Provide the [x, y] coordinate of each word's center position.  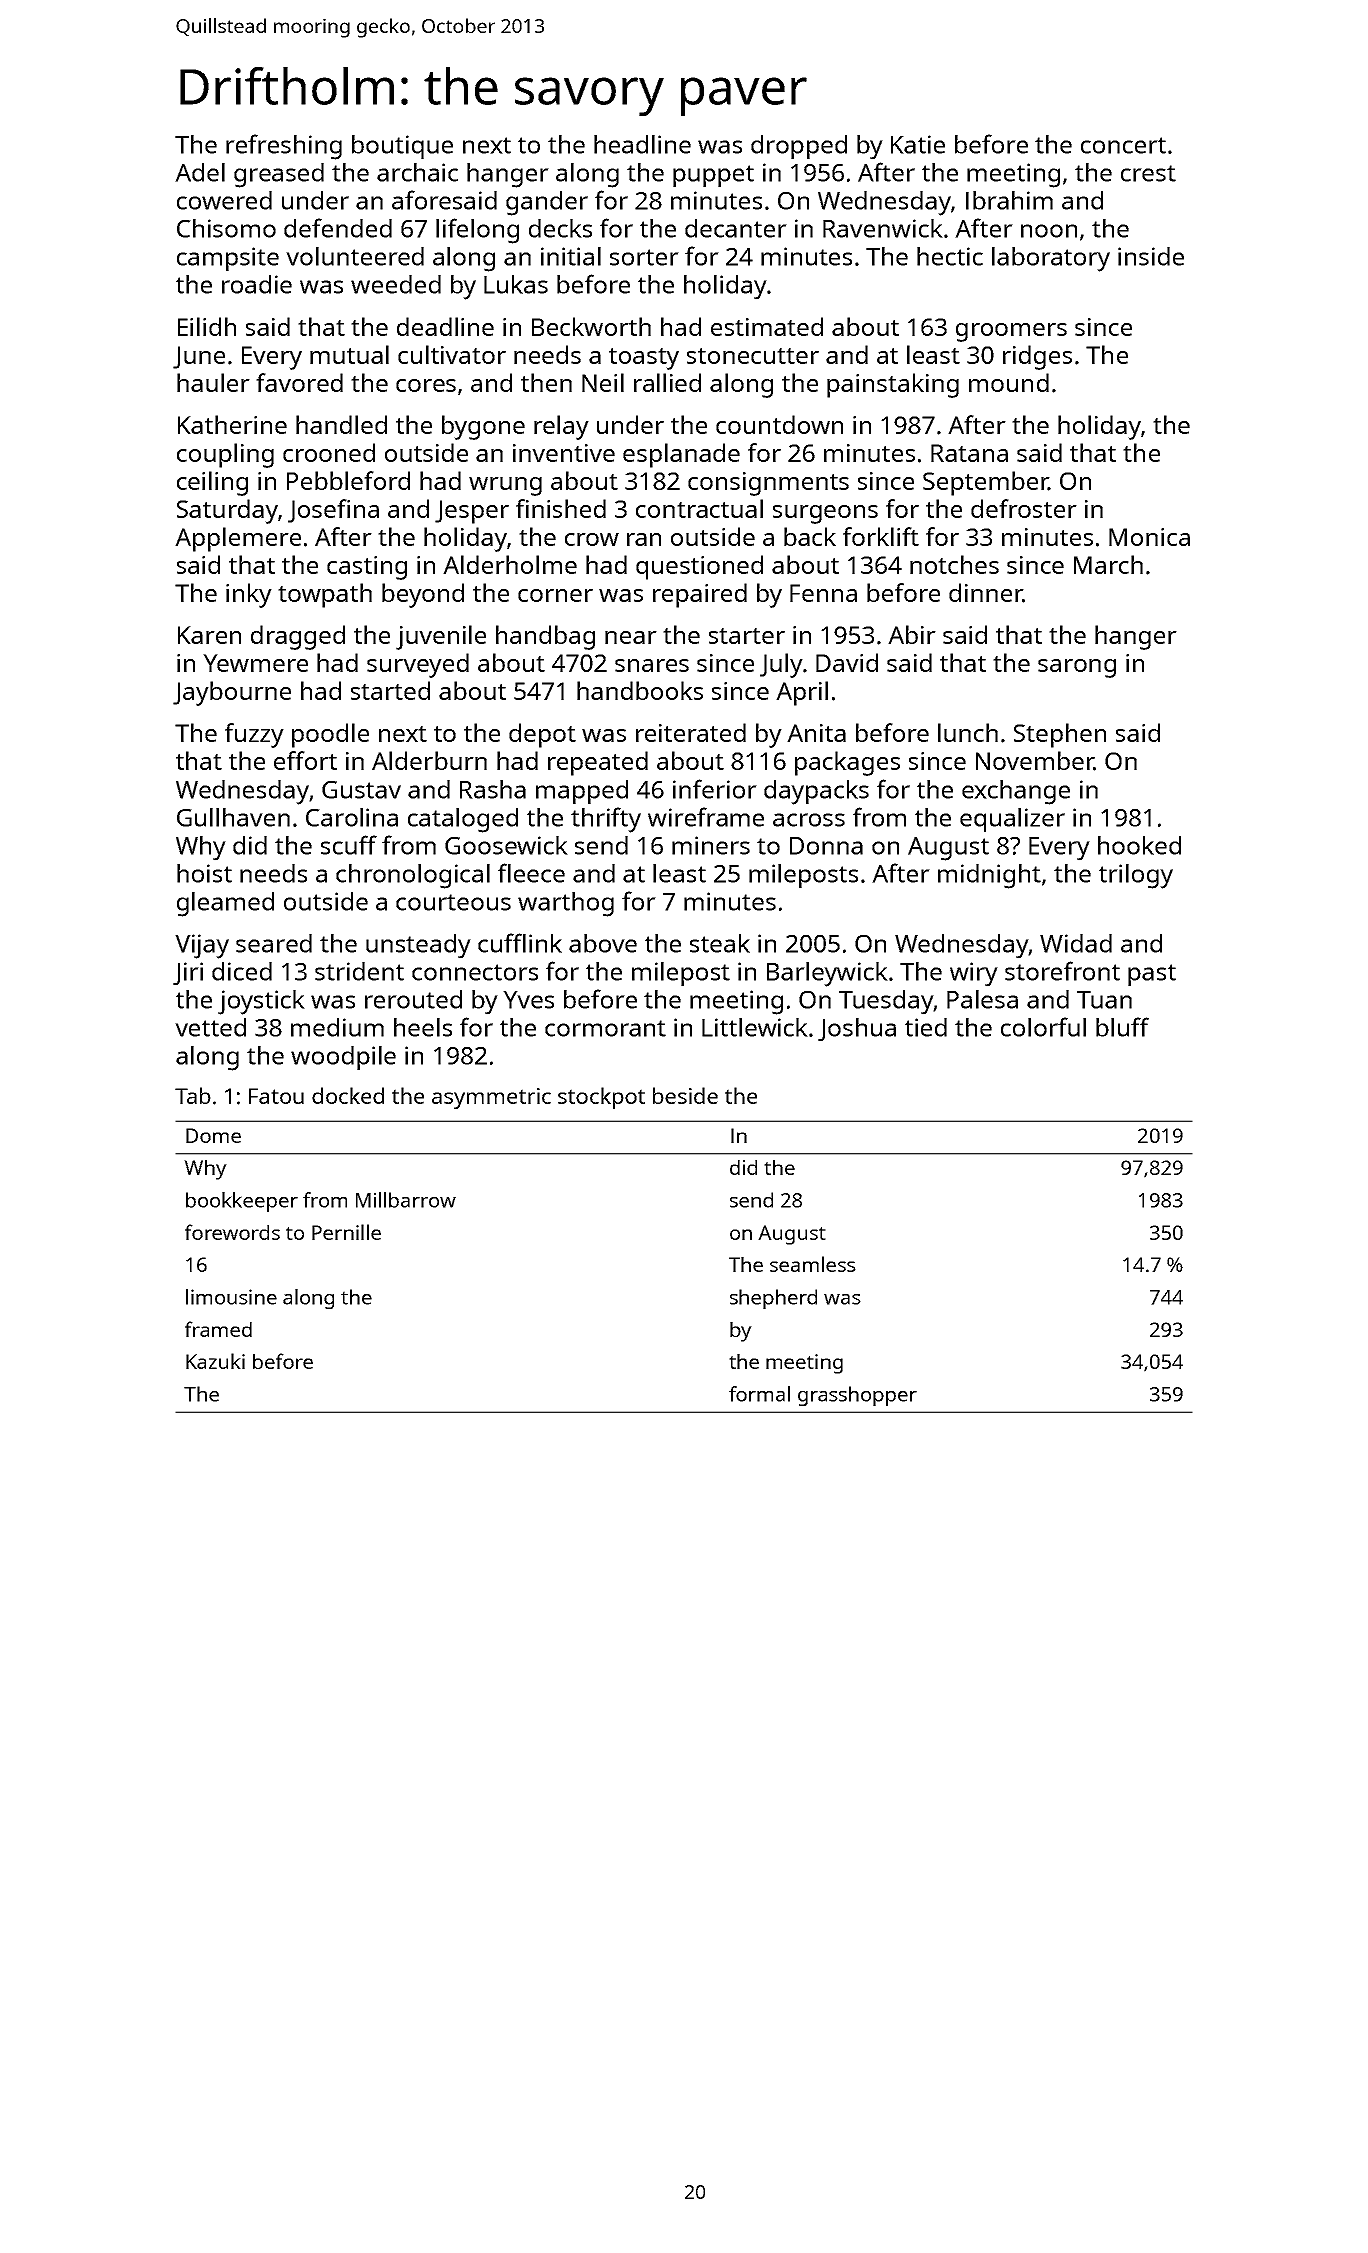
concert [1123, 145]
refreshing [284, 147]
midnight [989, 876]
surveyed [418, 665]
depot [542, 735]
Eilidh [207, 326]
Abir [912, 634]
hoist [204, 873]
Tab [193, 1095]
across [809, 820]
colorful [1043, 1027]
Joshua [857, 1029]
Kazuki [215, 1361]
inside [1151, 256]
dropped [799, 147]
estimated [767, 326]
